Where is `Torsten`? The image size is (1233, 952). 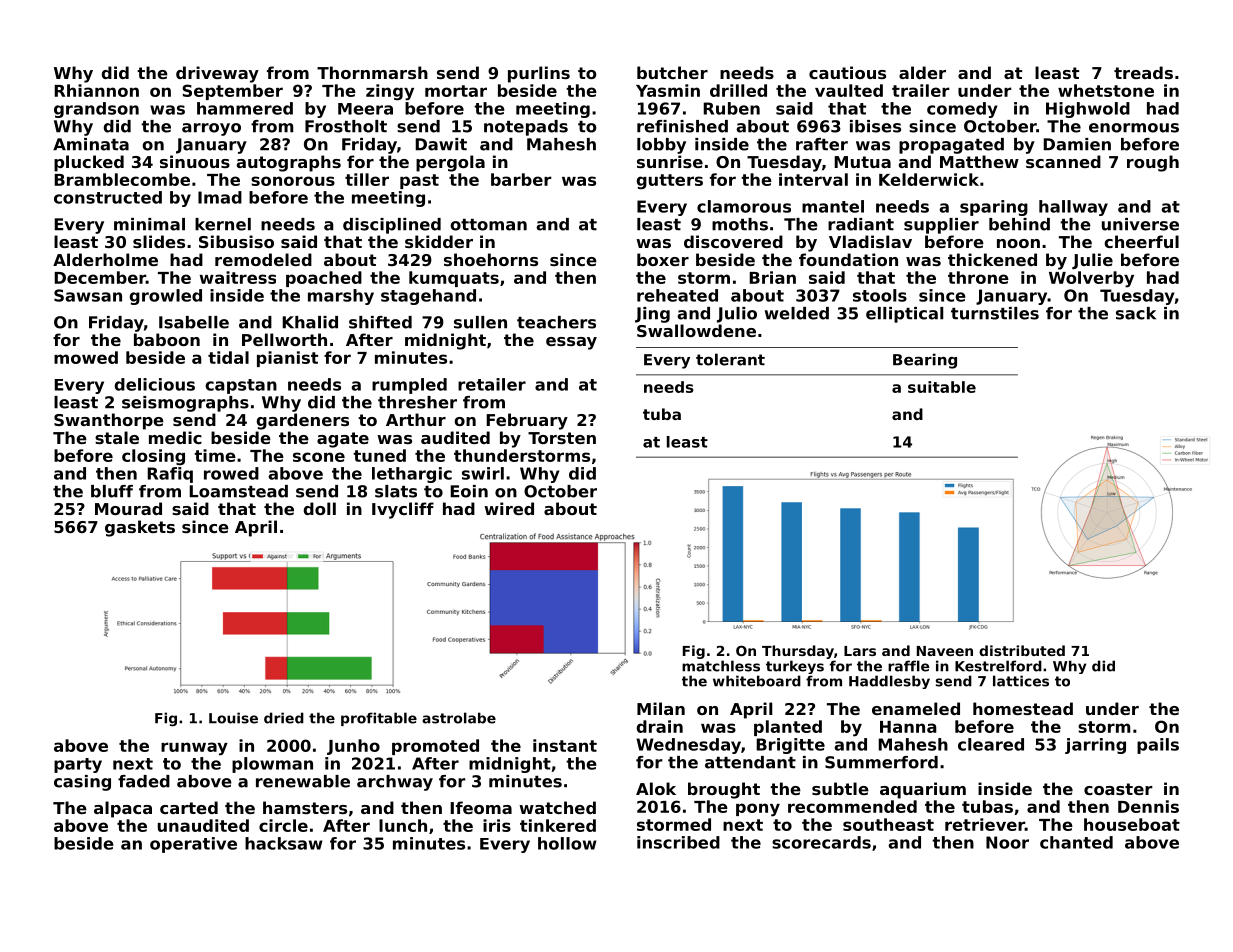
Torsten is located at coordinates (562, 438).
